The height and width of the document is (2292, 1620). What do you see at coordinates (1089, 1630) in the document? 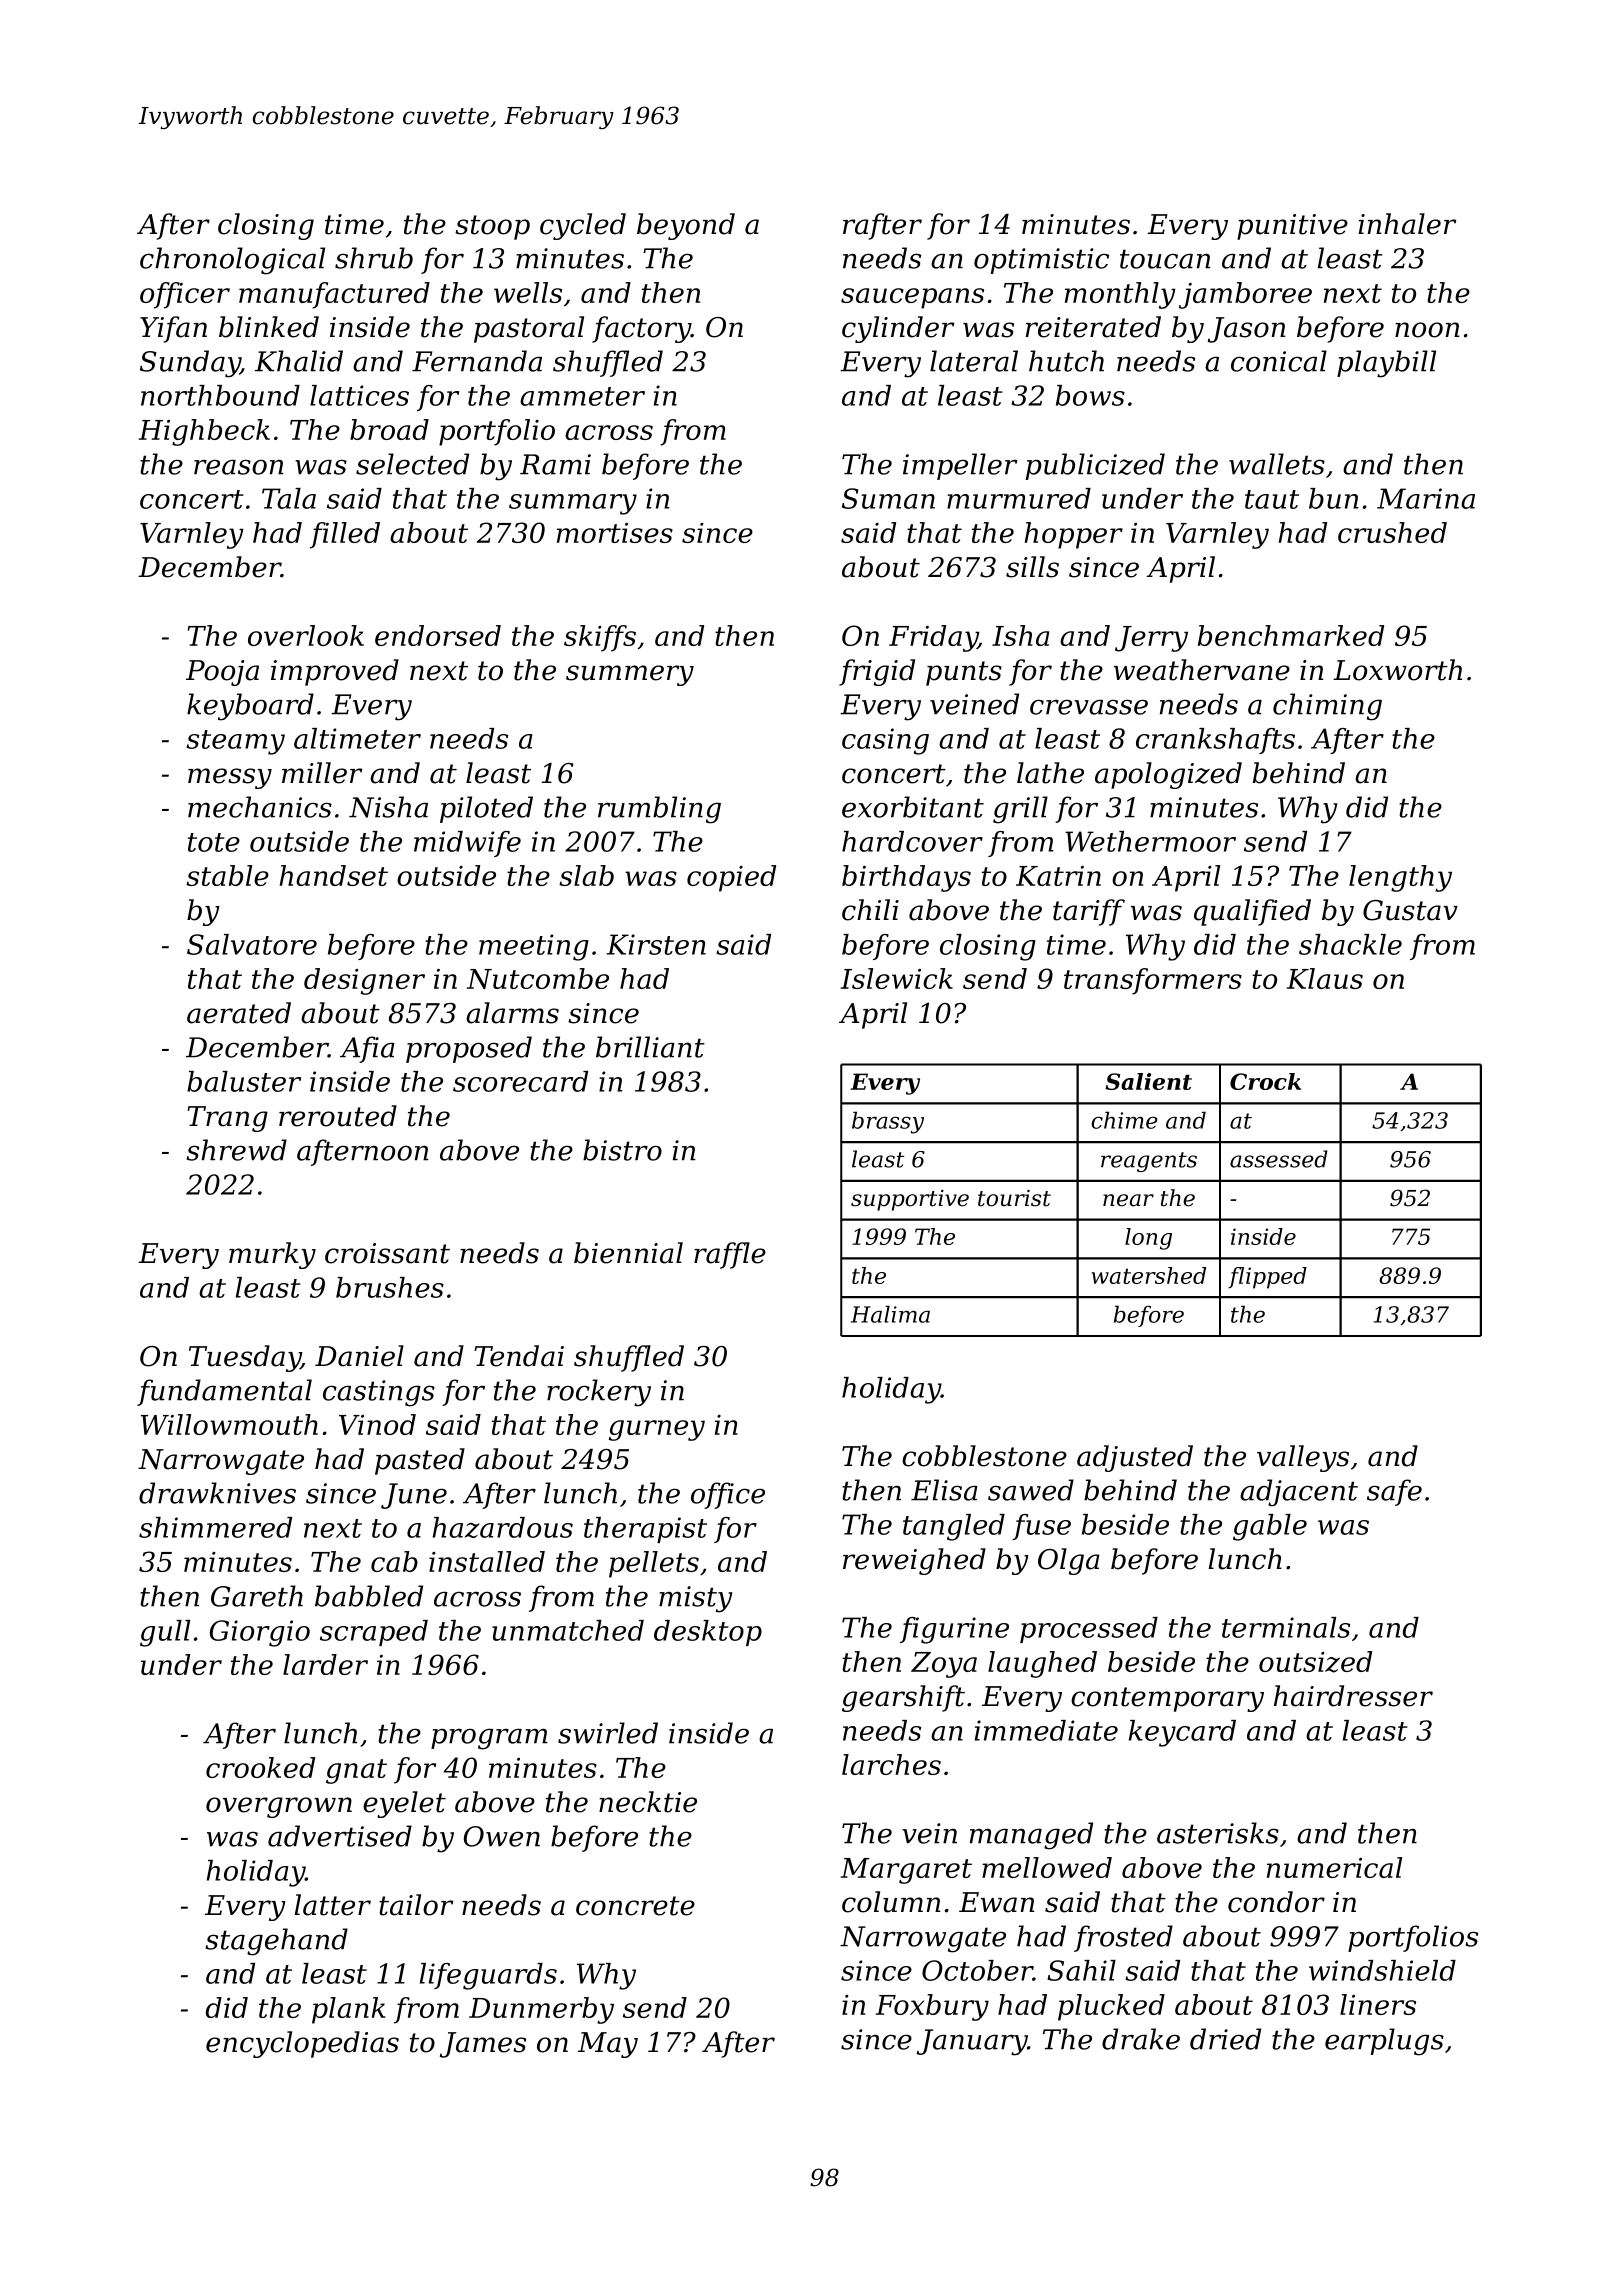
I see `processed` at bounding box center [1089, 1630].
